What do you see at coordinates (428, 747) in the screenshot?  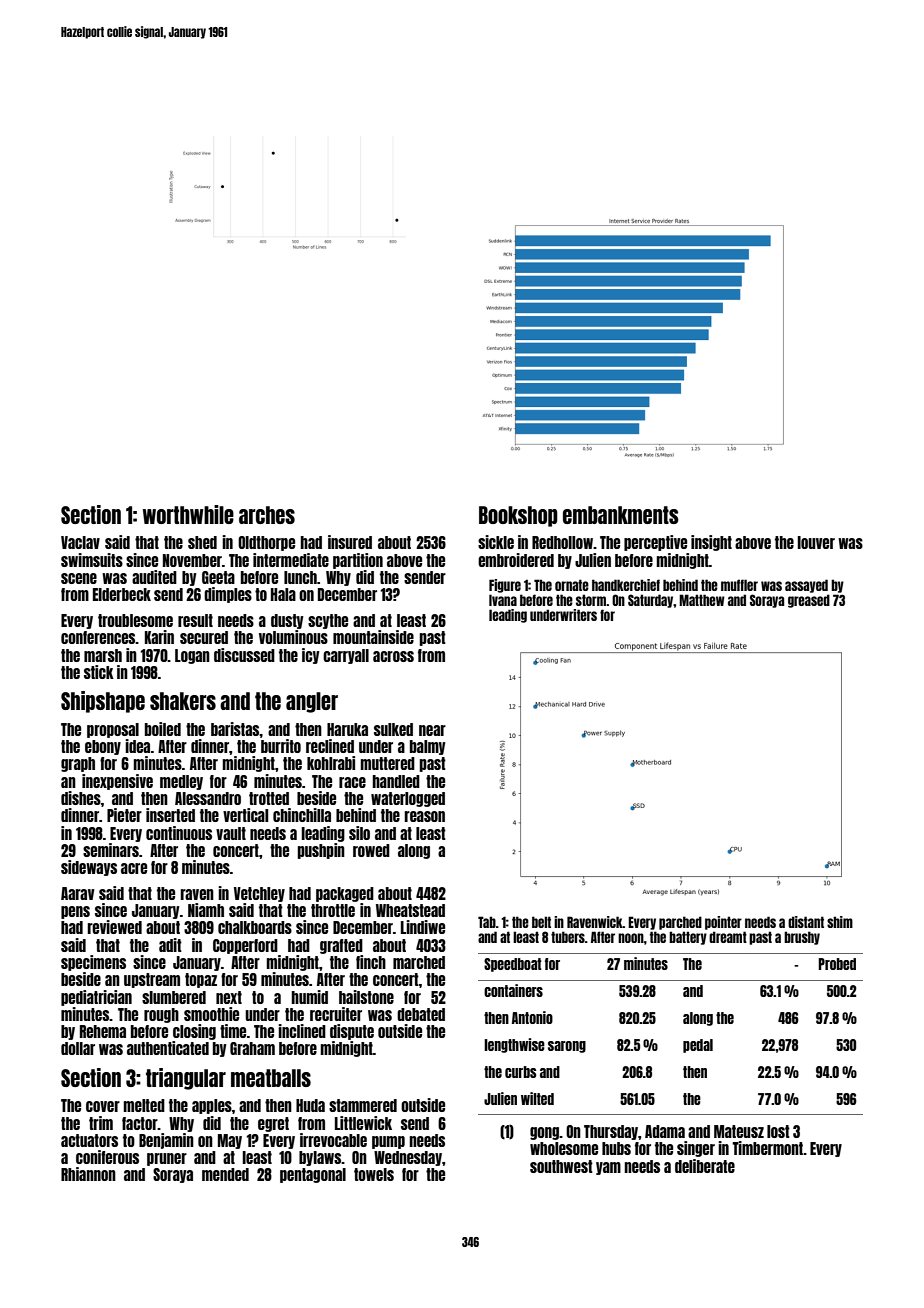 I see `balmy` at bounding box center [428, 747].
